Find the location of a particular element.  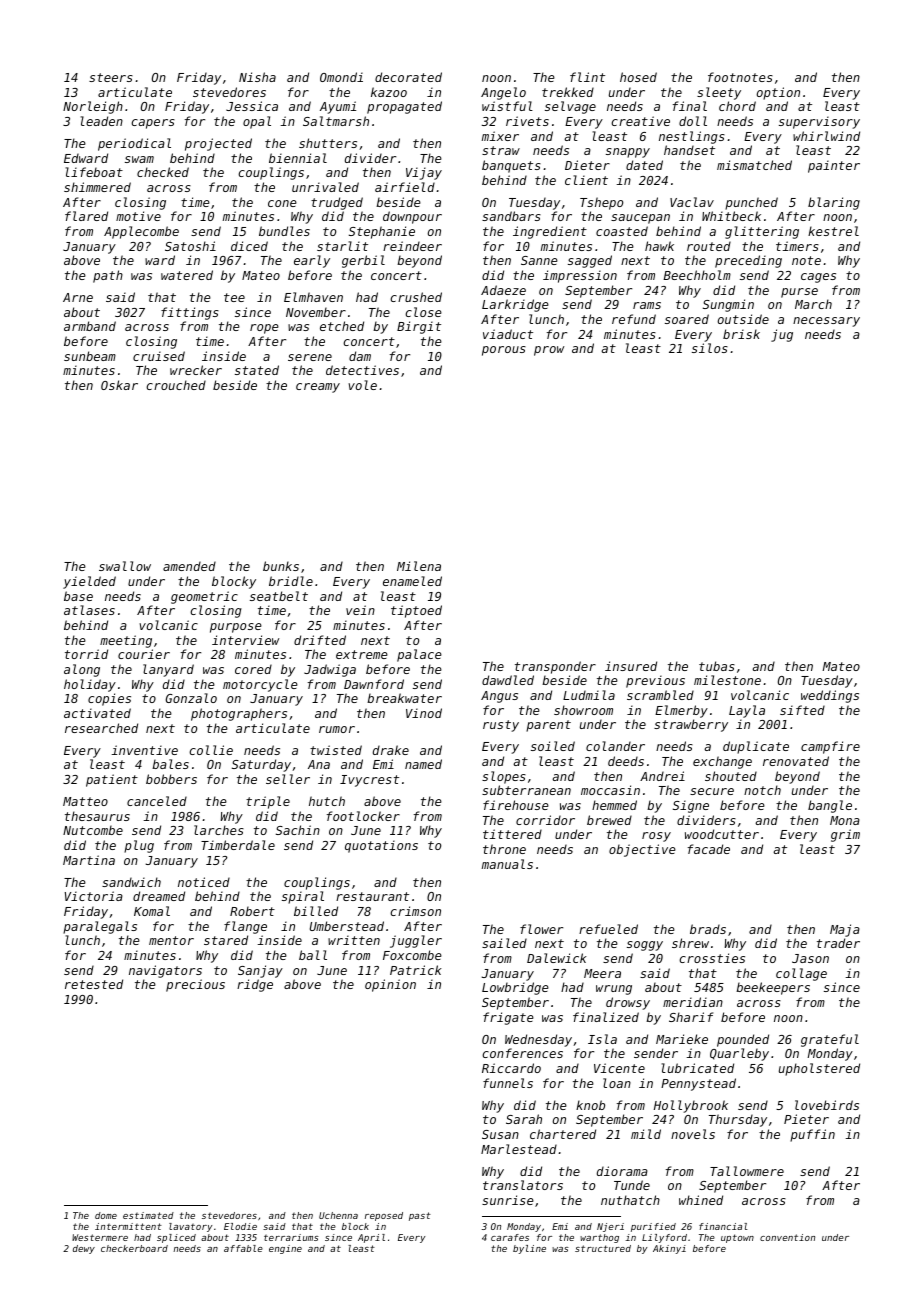

retested is located at coordinates (94, 984).
